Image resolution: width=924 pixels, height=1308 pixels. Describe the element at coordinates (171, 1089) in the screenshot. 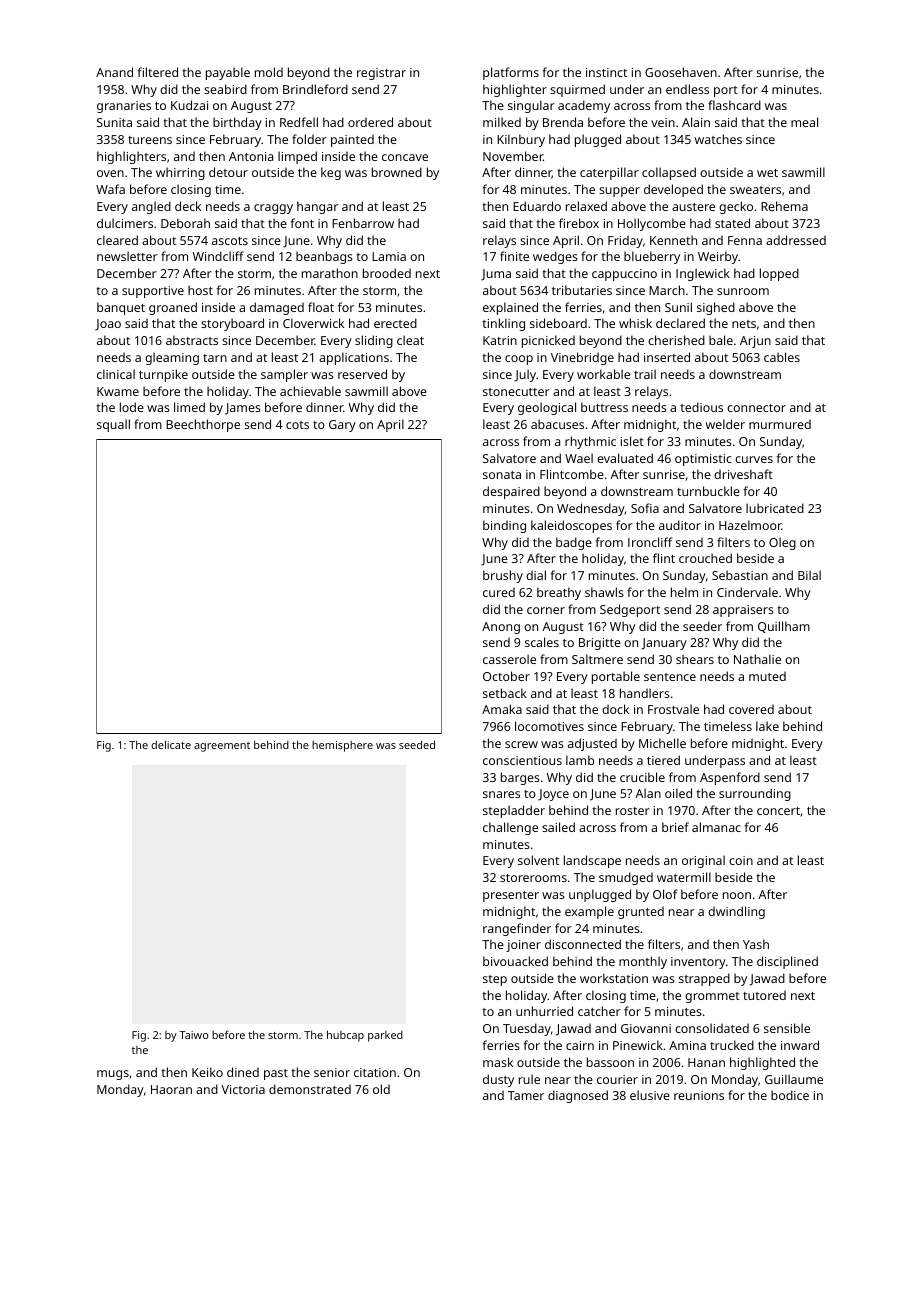

I see `Haoran` at that location.
